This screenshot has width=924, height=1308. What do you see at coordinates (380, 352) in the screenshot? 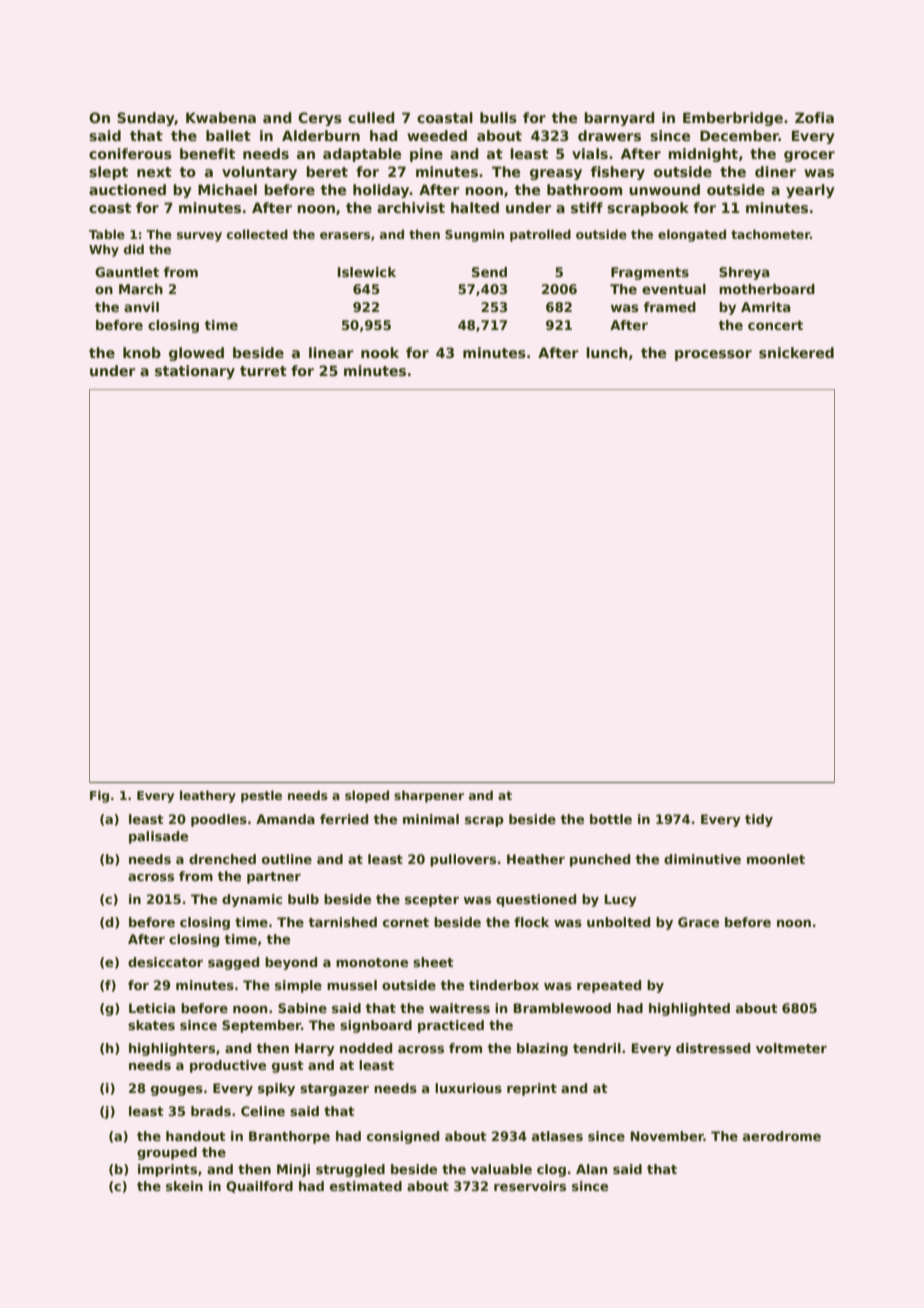
I see `nook` at bounding box center [380, 352].
